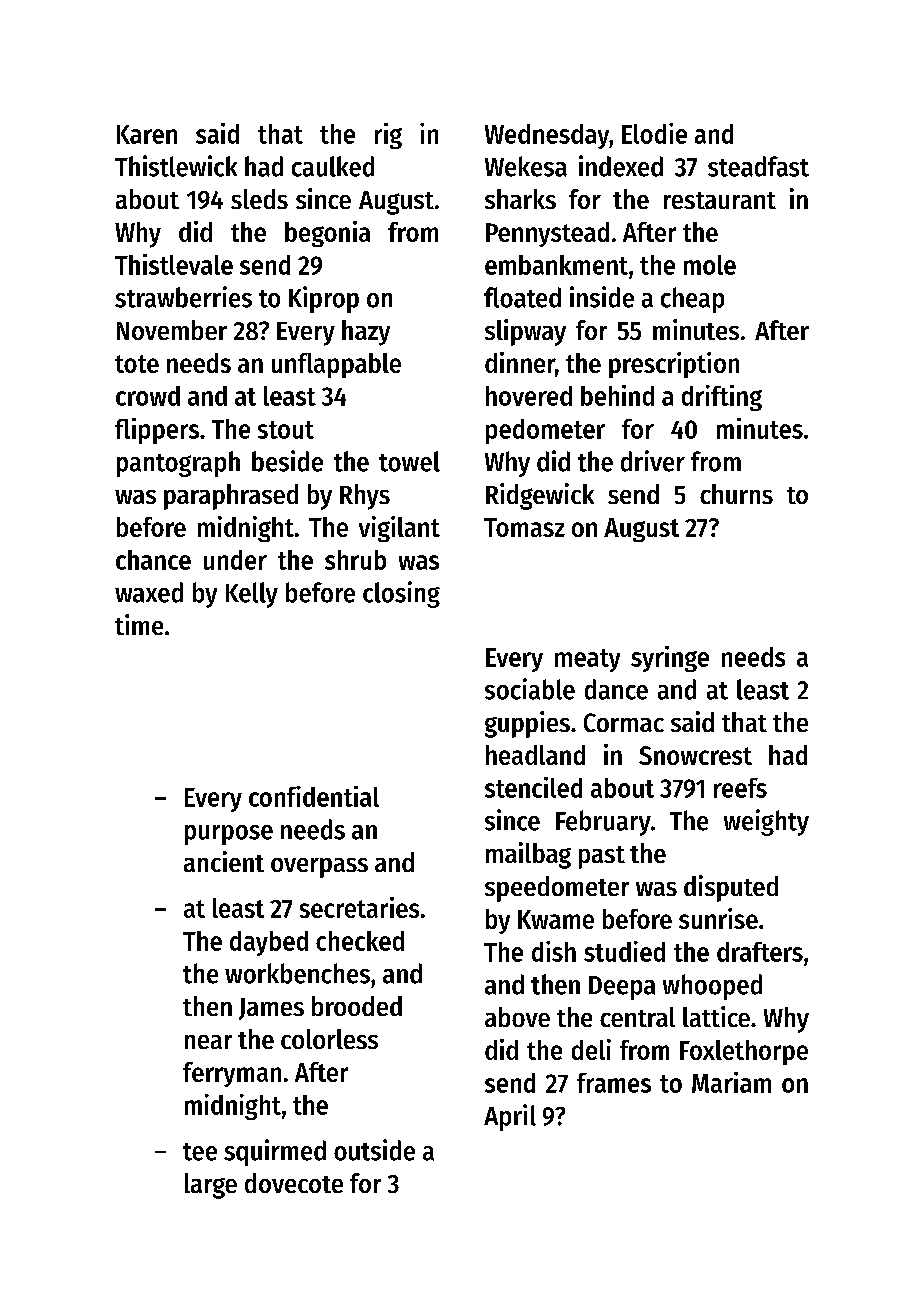 The width and height of the image is (924, 1311). Describe the element at coordinates (731, 1082) in the image. I see `Mariam` at that location.
